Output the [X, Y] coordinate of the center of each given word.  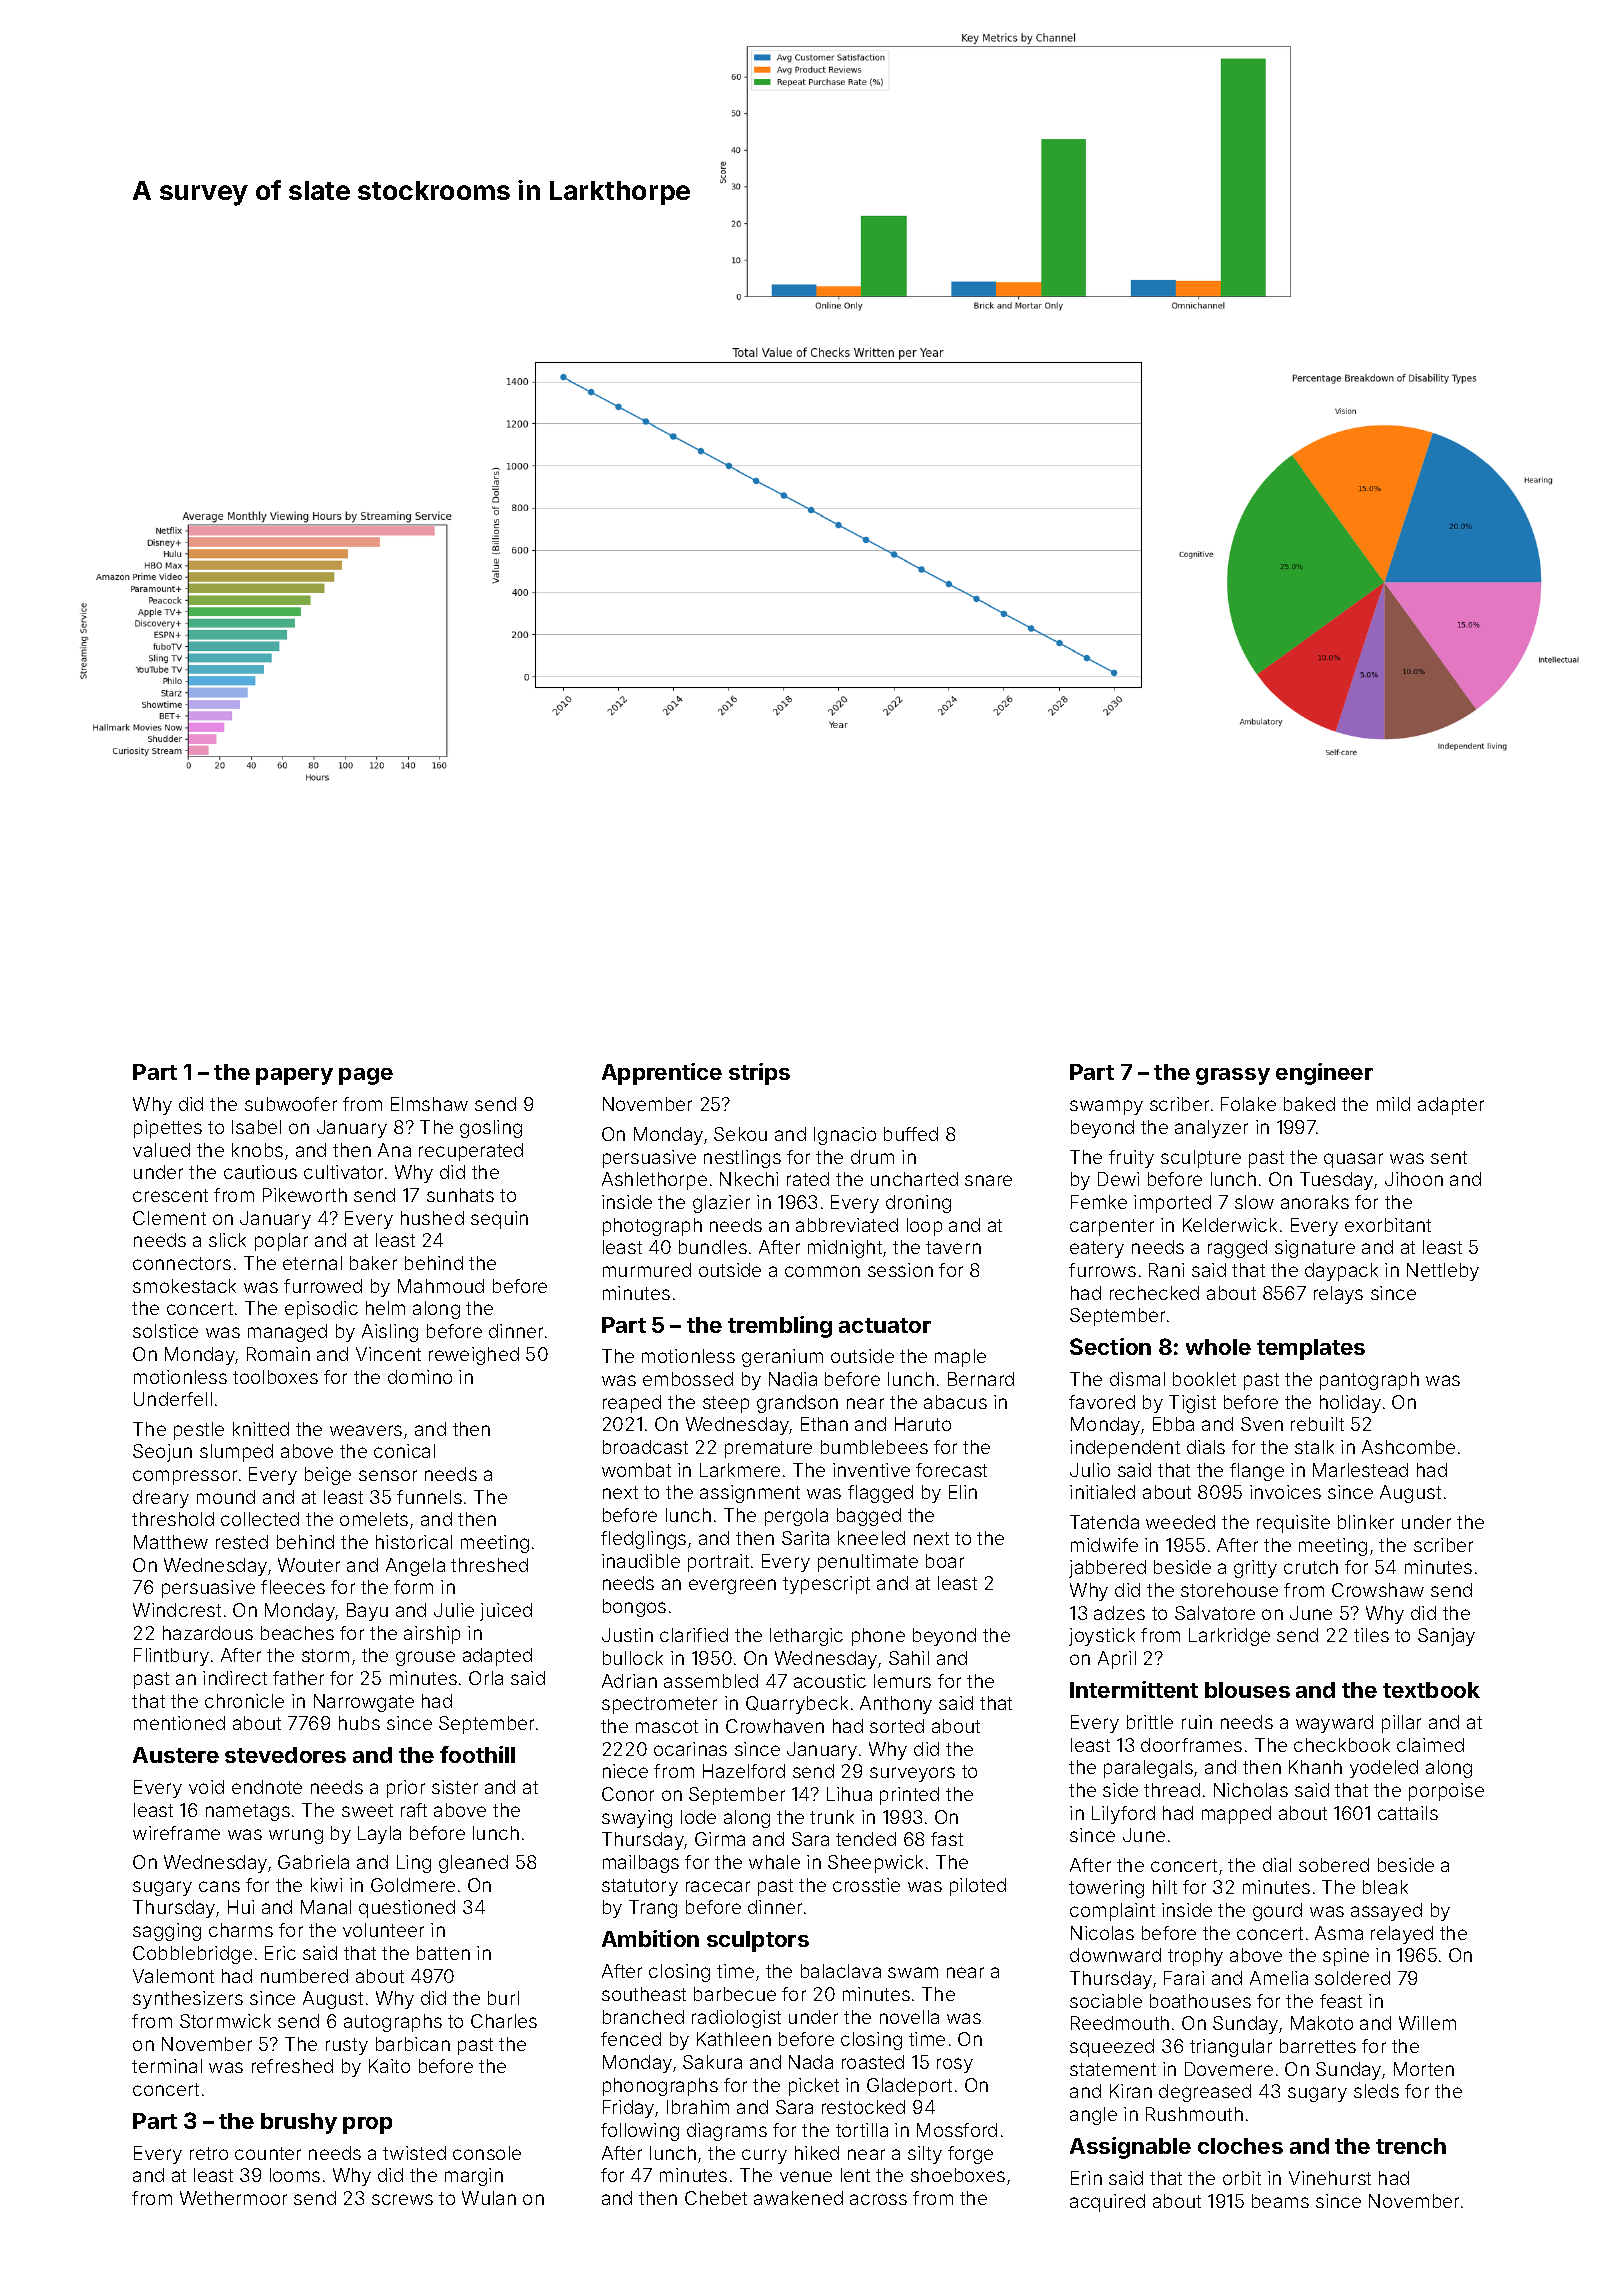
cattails [1408, 1813]
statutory [640, 1887]
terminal [167, 2066]
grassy [1233, 1076]
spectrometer [659, 1705]
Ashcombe [1408, 1447]
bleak [1385, 1887]
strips [759, 1074]
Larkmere [740, 1470]
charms [241, 1930]
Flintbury [171, 1657]
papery [294, 1076]
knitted [261, 1429]
